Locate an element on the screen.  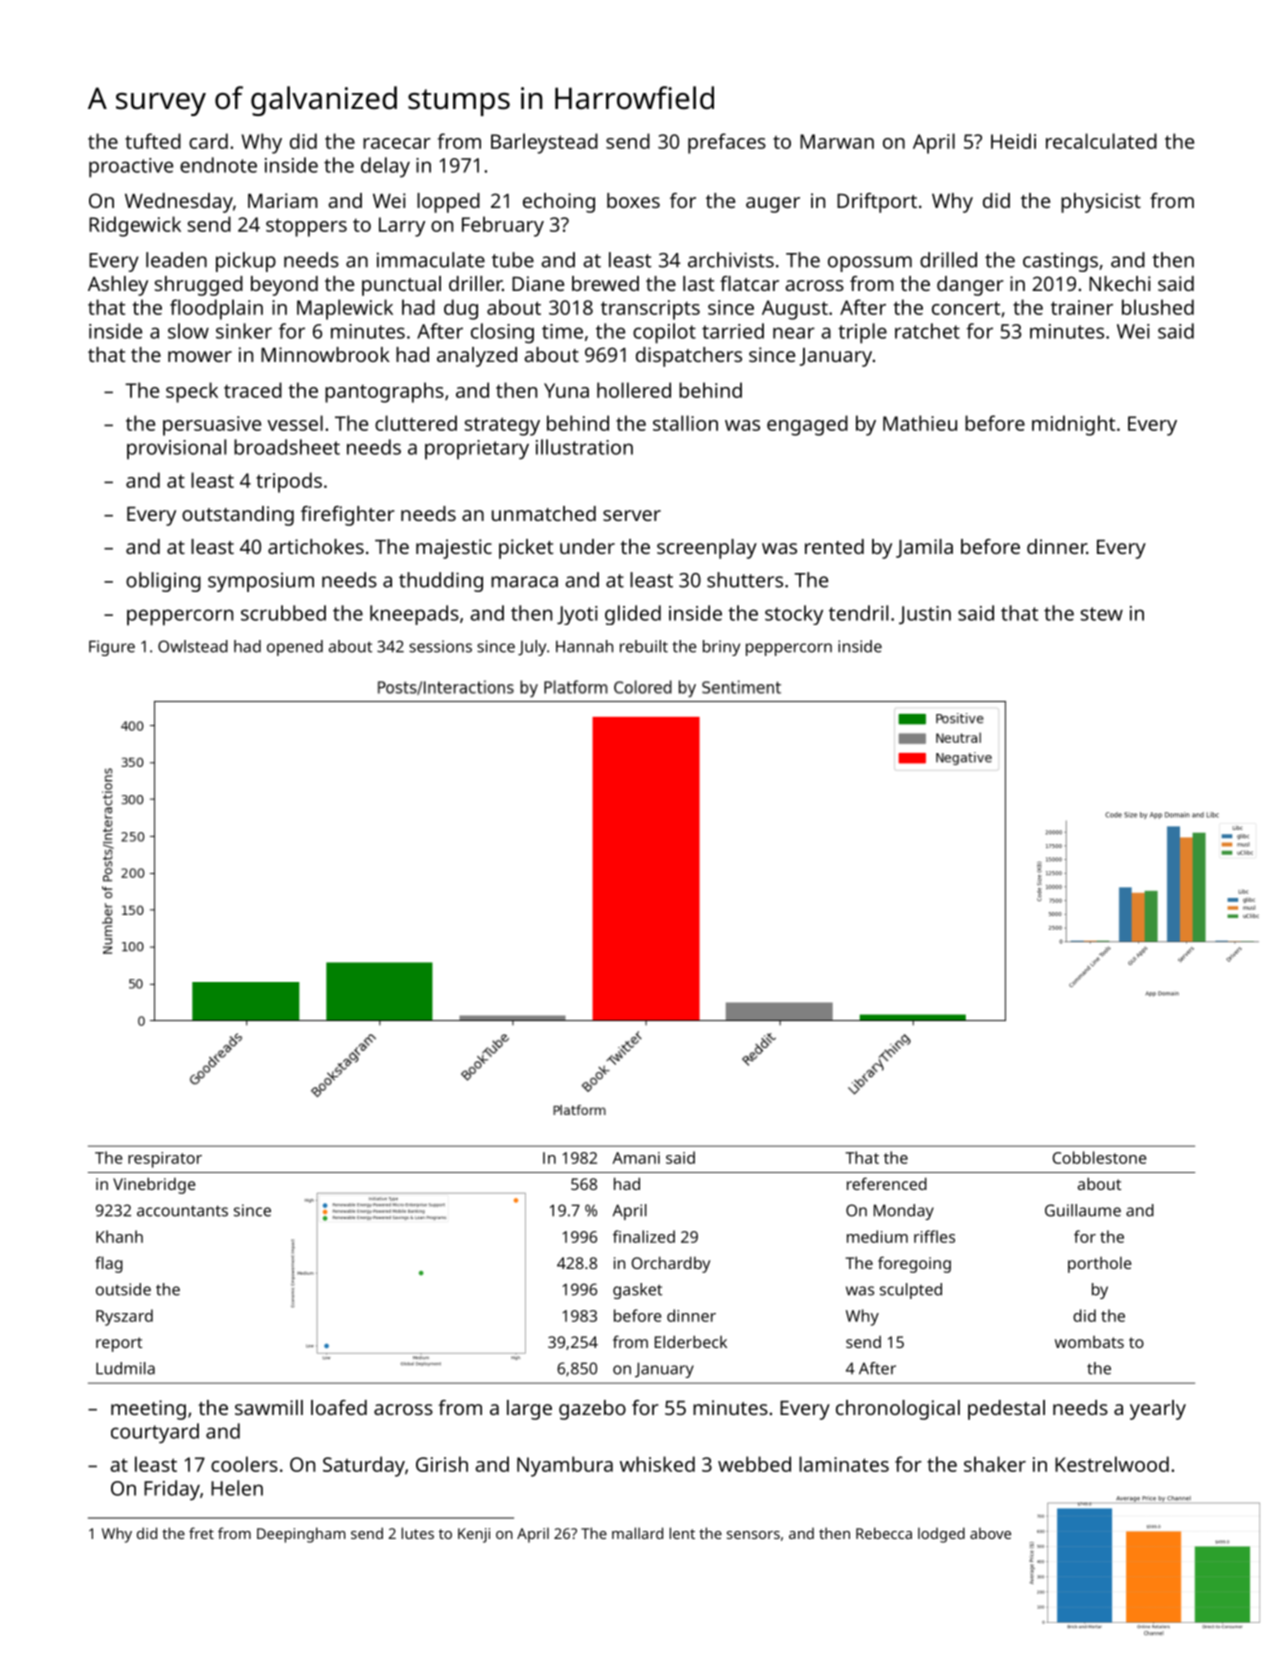
Cobblestone is located at coordinates (1099, 1157).
